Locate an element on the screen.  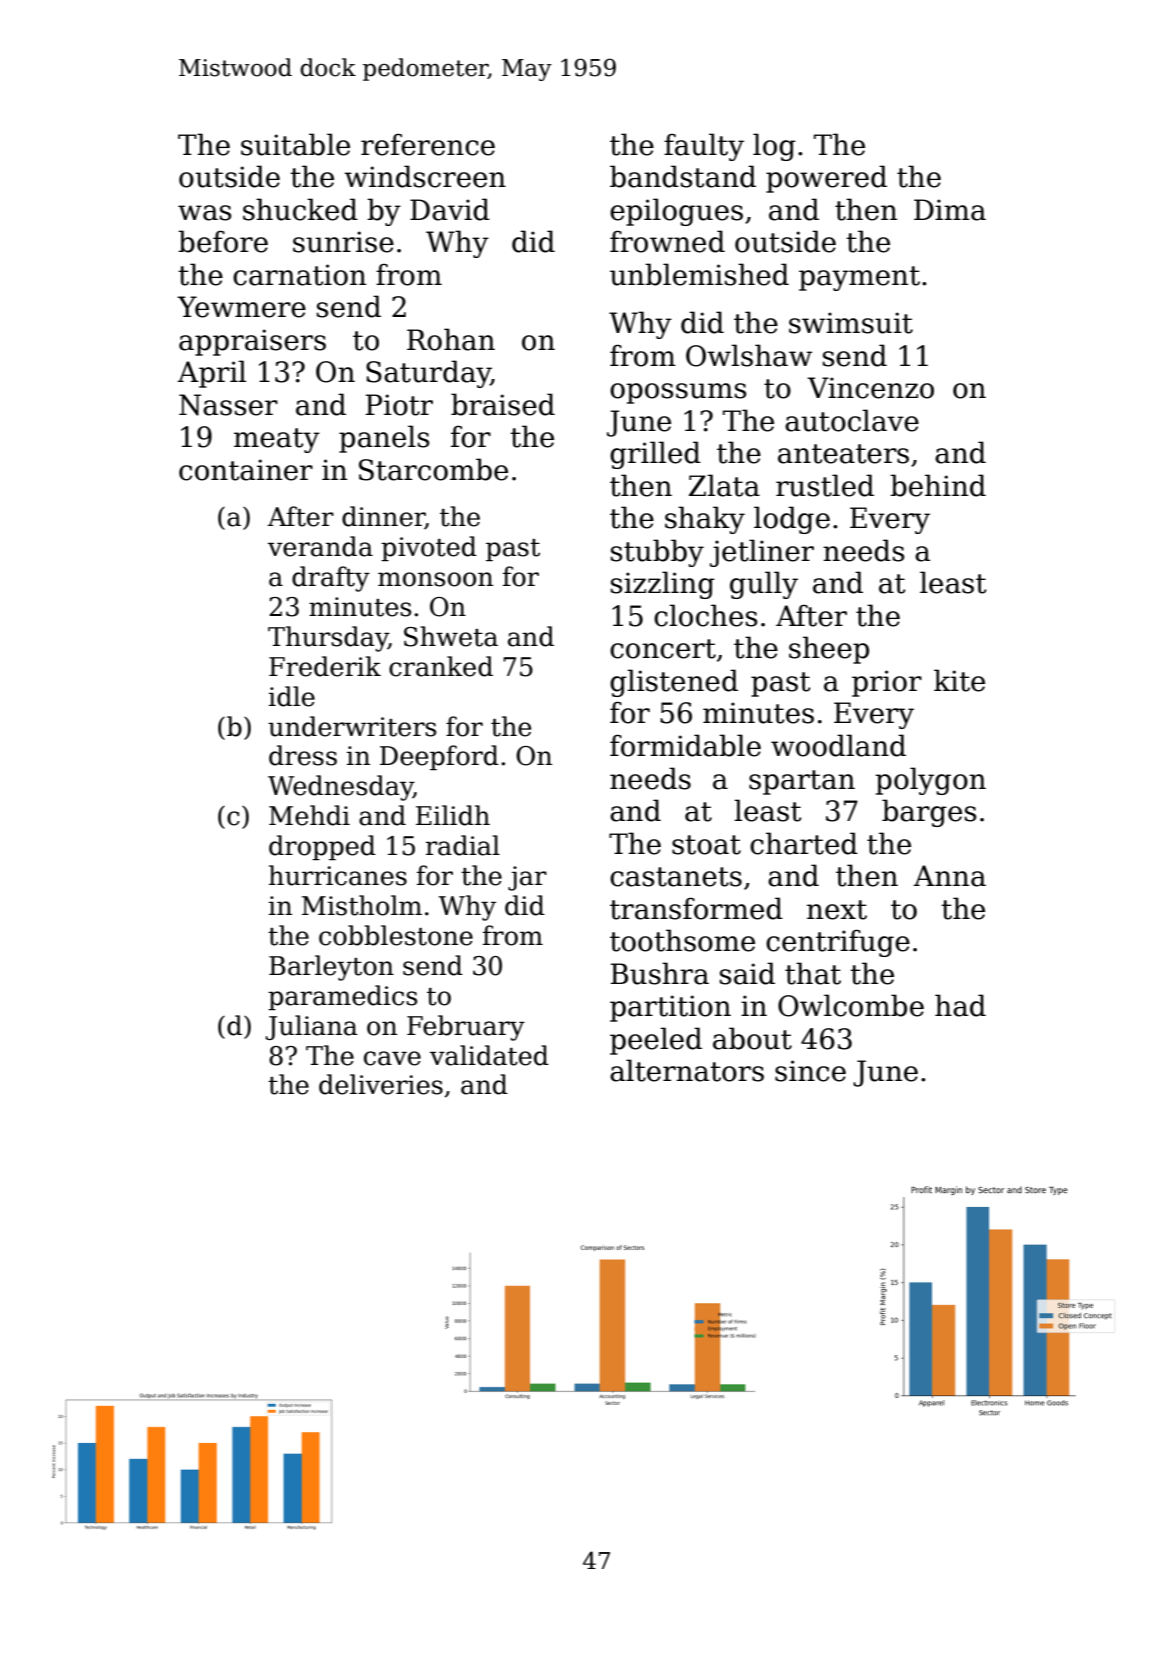
drafty is located at coordinates (331, 579).
